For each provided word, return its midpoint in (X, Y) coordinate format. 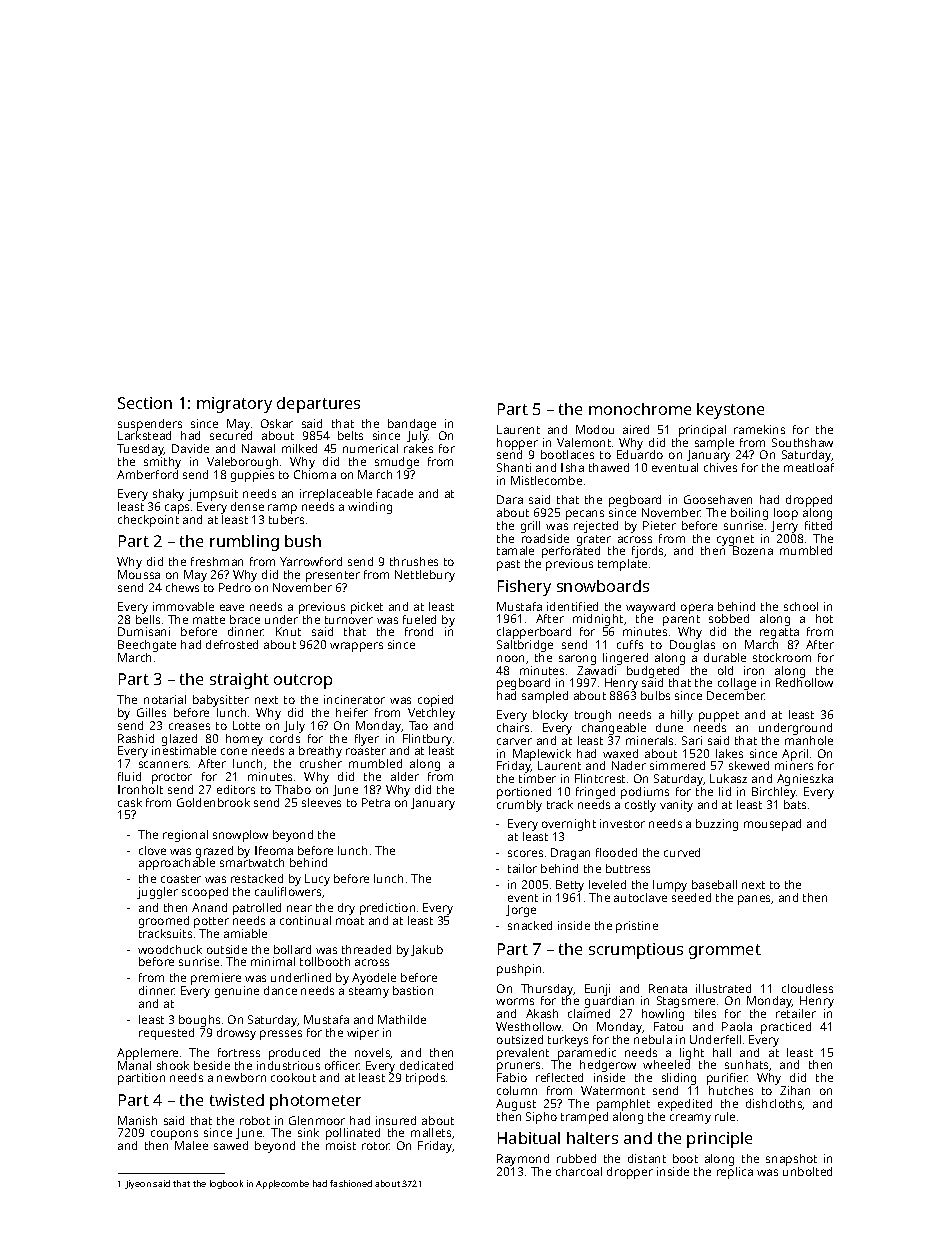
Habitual (529, 1138)
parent (681, 620)
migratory (234, 405)
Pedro (235, 587)
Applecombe (282, 1184)
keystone (730, 411)
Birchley (774, 793)
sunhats (746, 1064)
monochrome (640, 409)
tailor (522, 868)
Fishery (524, 588)
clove (152, 850)
